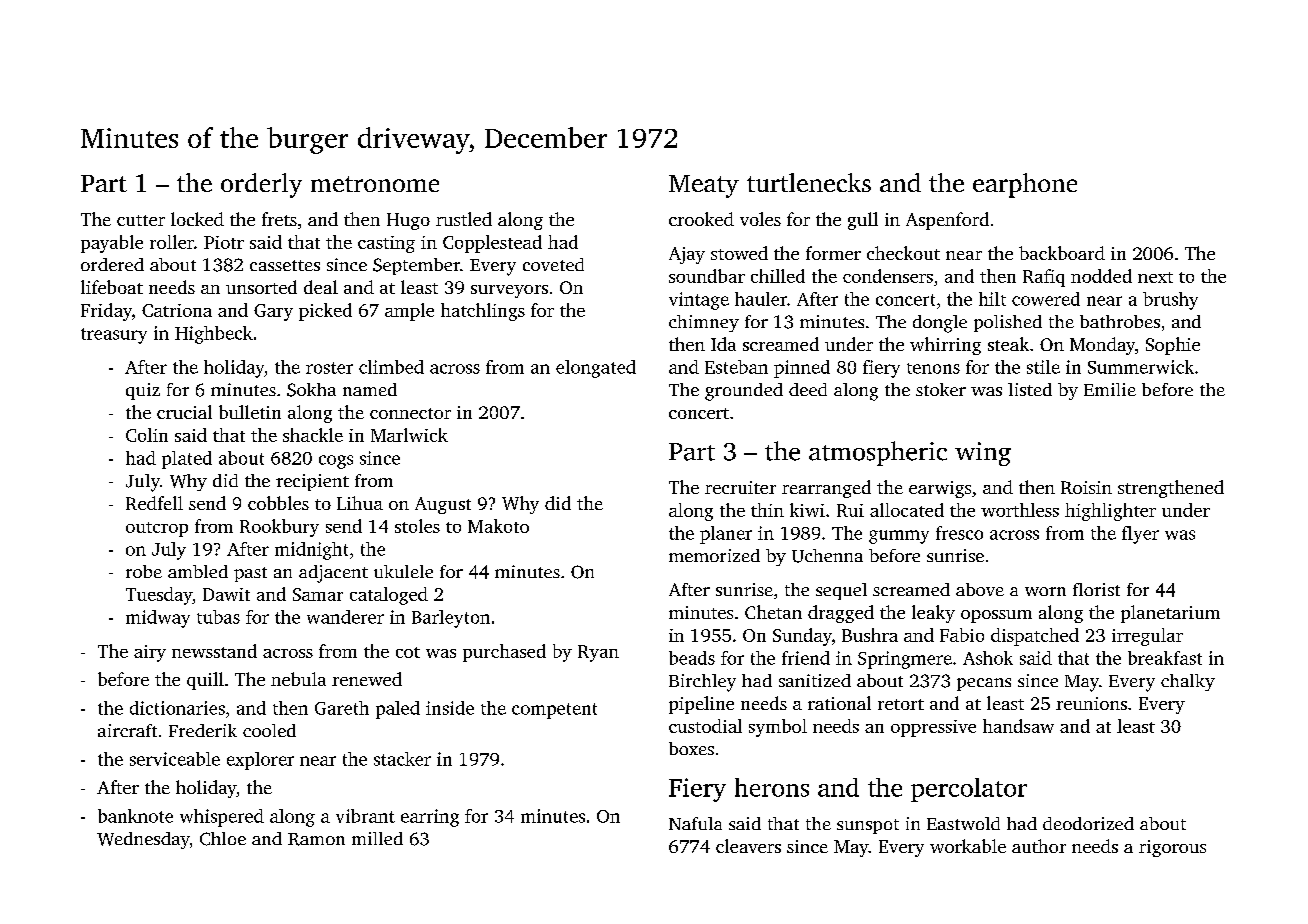 This image has width=1308, height=924. Describe the element at coordinates (112, 244) in the image. I see `payable` at that location.
